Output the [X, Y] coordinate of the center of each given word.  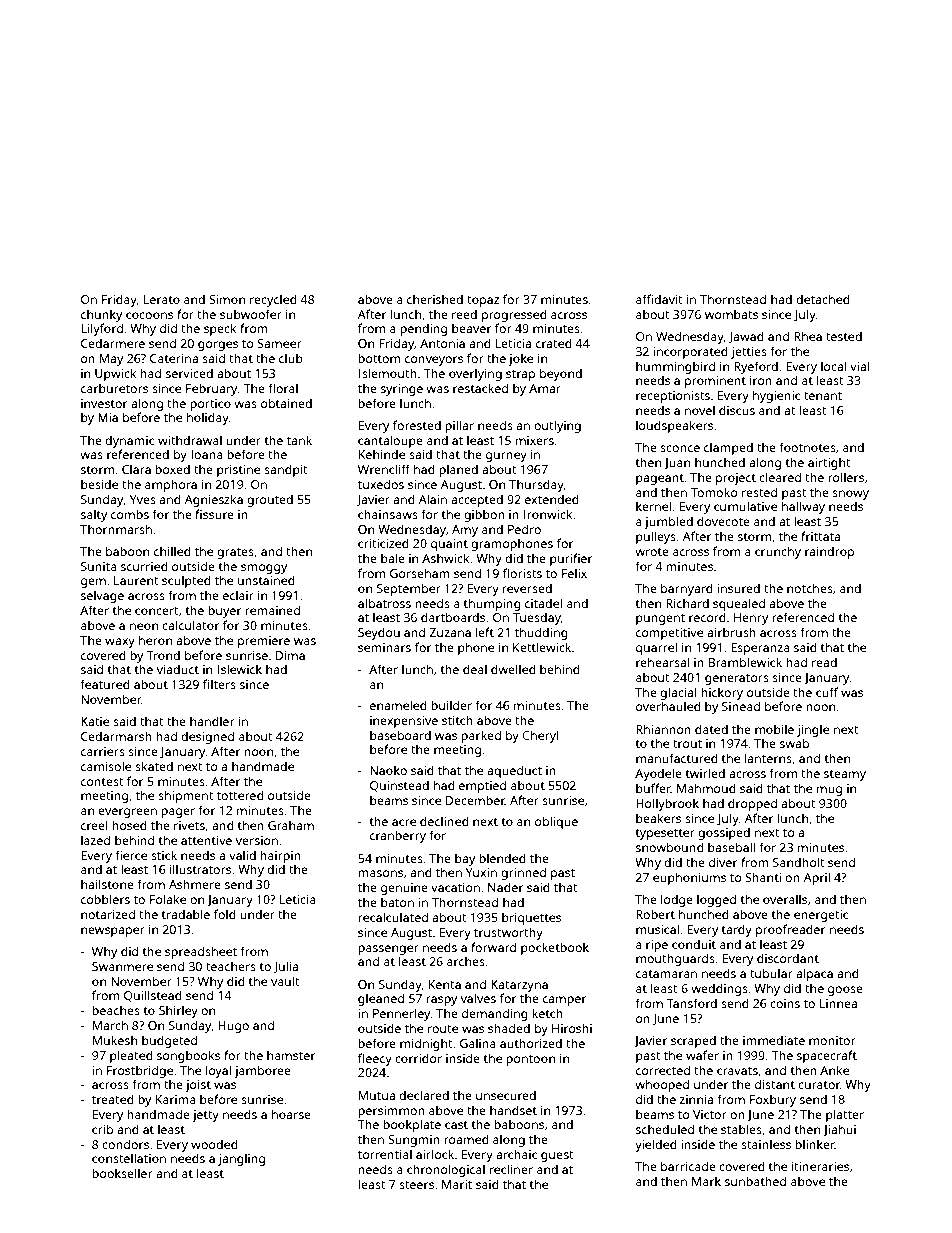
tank [299, 440]
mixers [535, 440]
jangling [241, 1159]
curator [819, 1085]
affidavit [659, 299]
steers [416, 1185]
